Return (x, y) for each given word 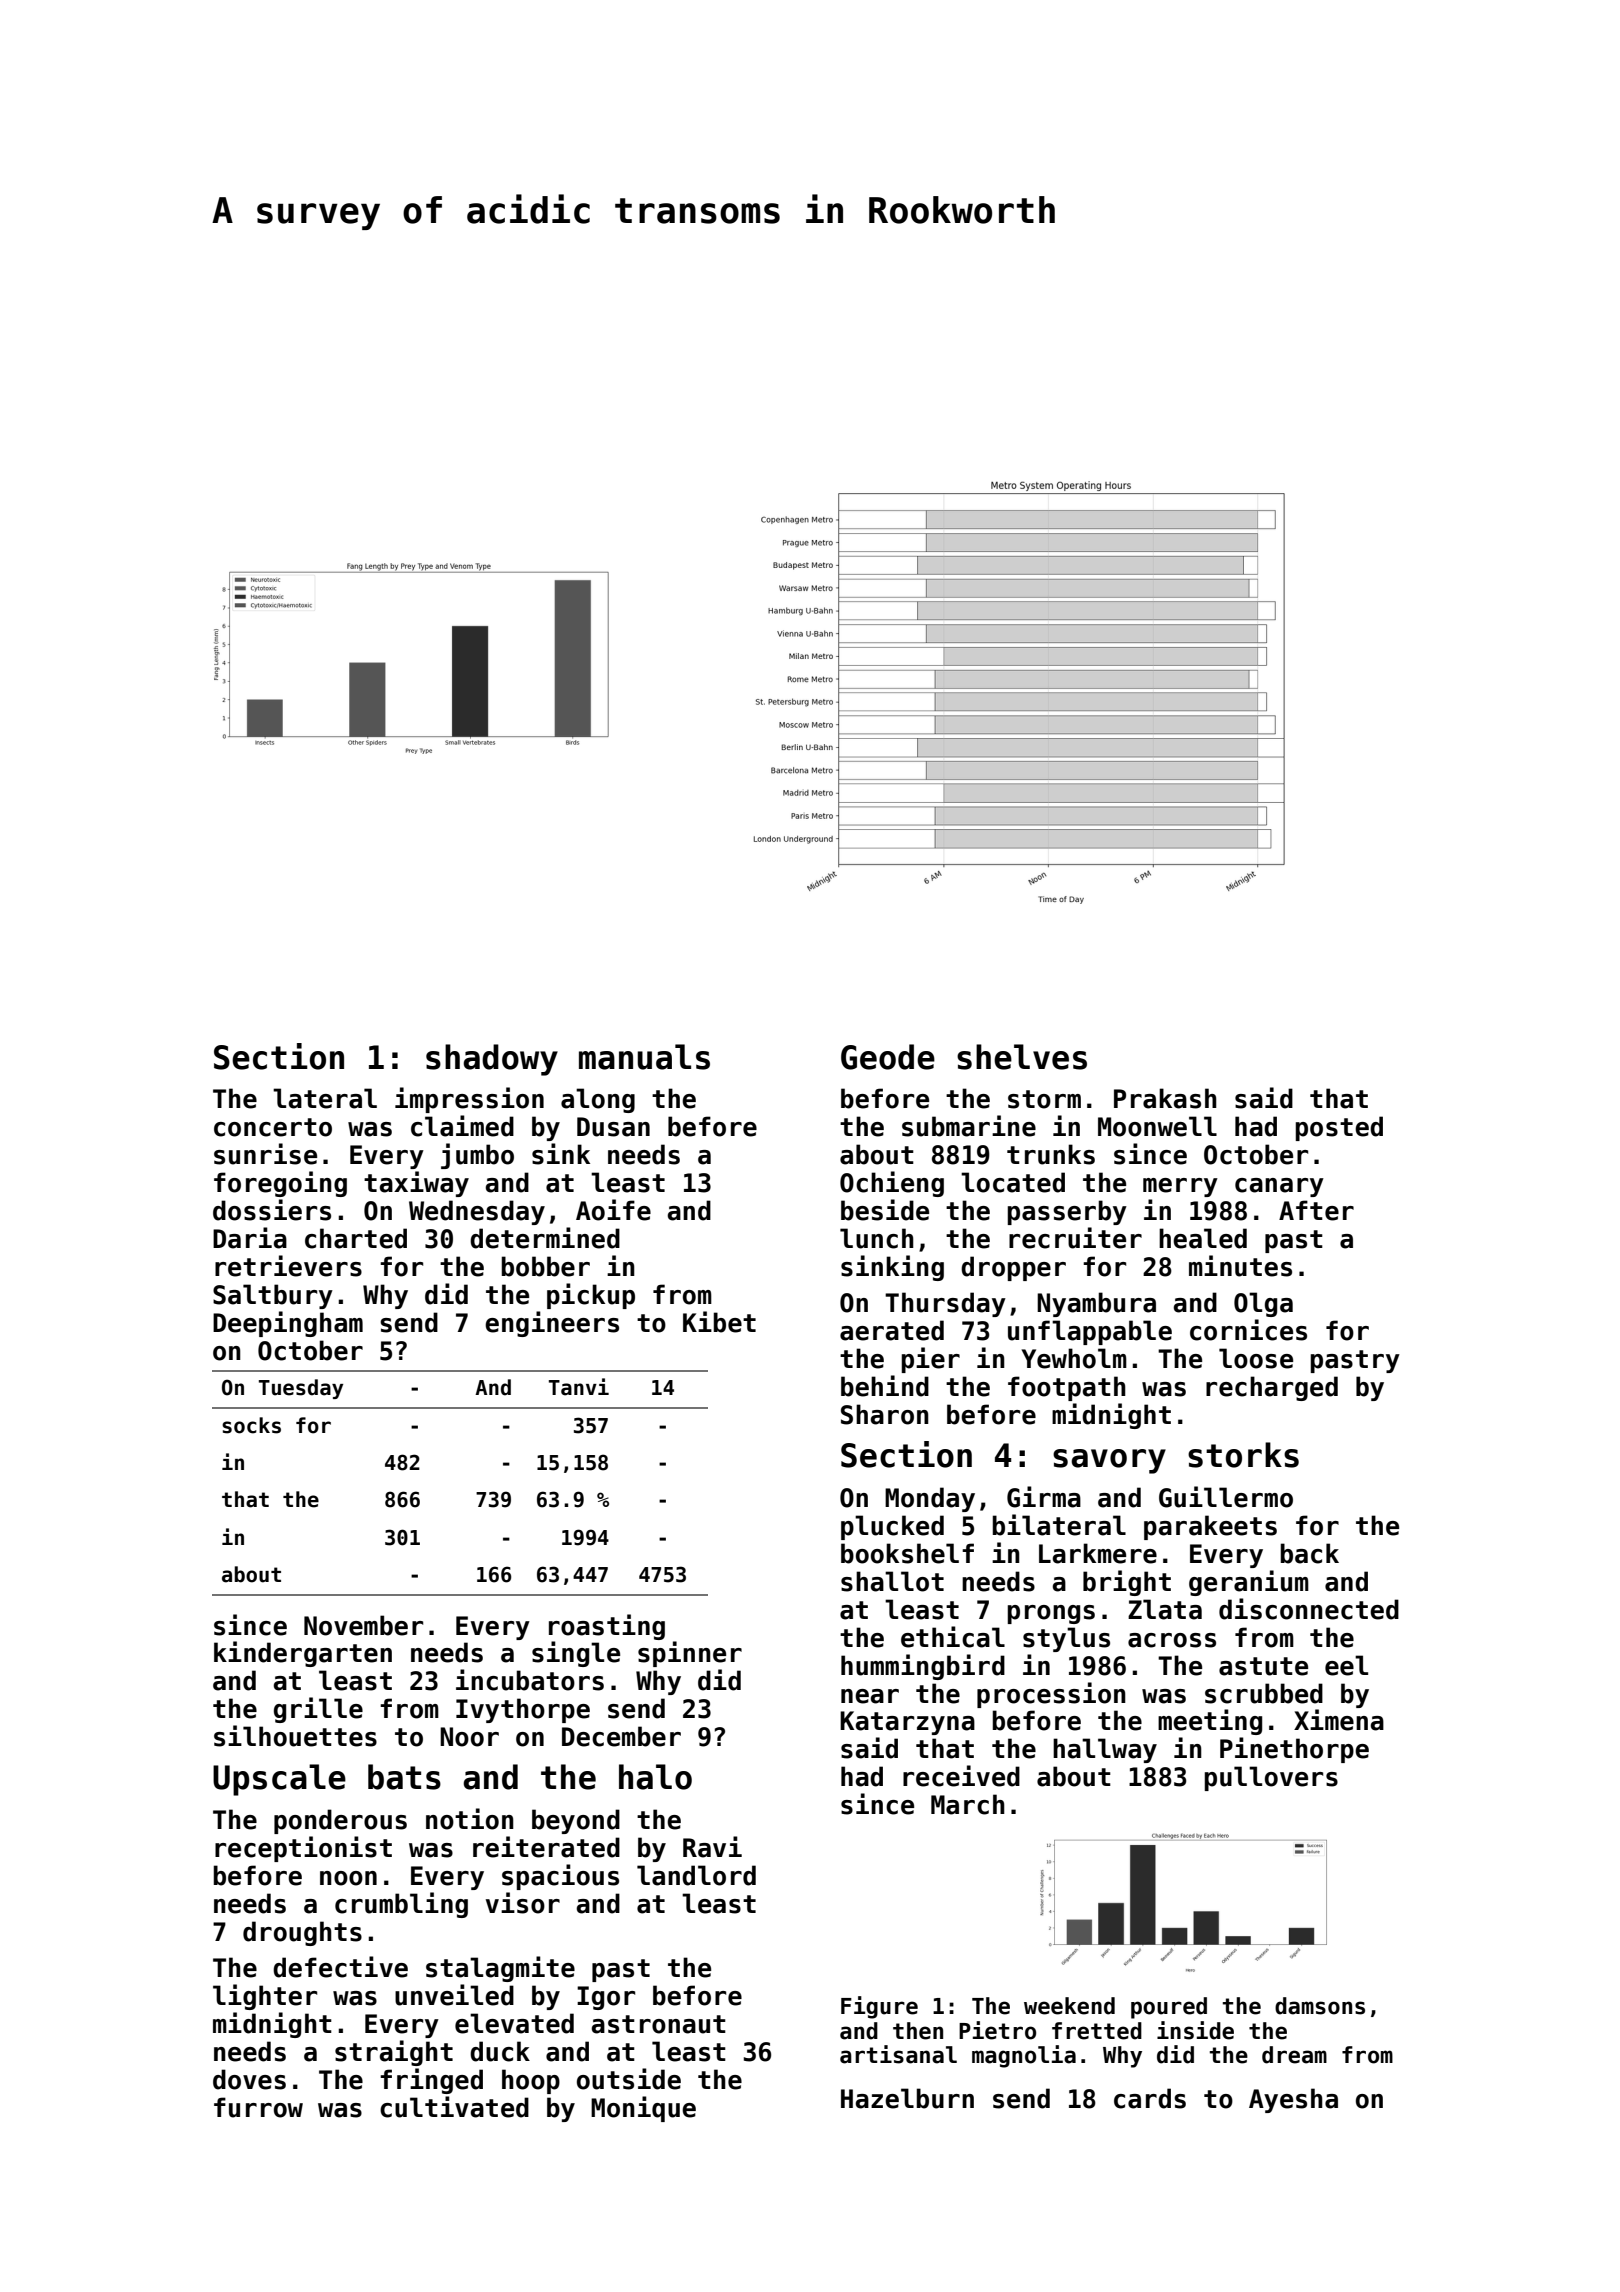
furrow (258, 2107)
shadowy (492, 1060)
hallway (1105, 1750)
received (961, 1776)
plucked (892, 1527)
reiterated (546, 1847)
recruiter (1075, 1238)
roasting (607, 1627)
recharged (1272, 1388)
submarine (969, 1126)
